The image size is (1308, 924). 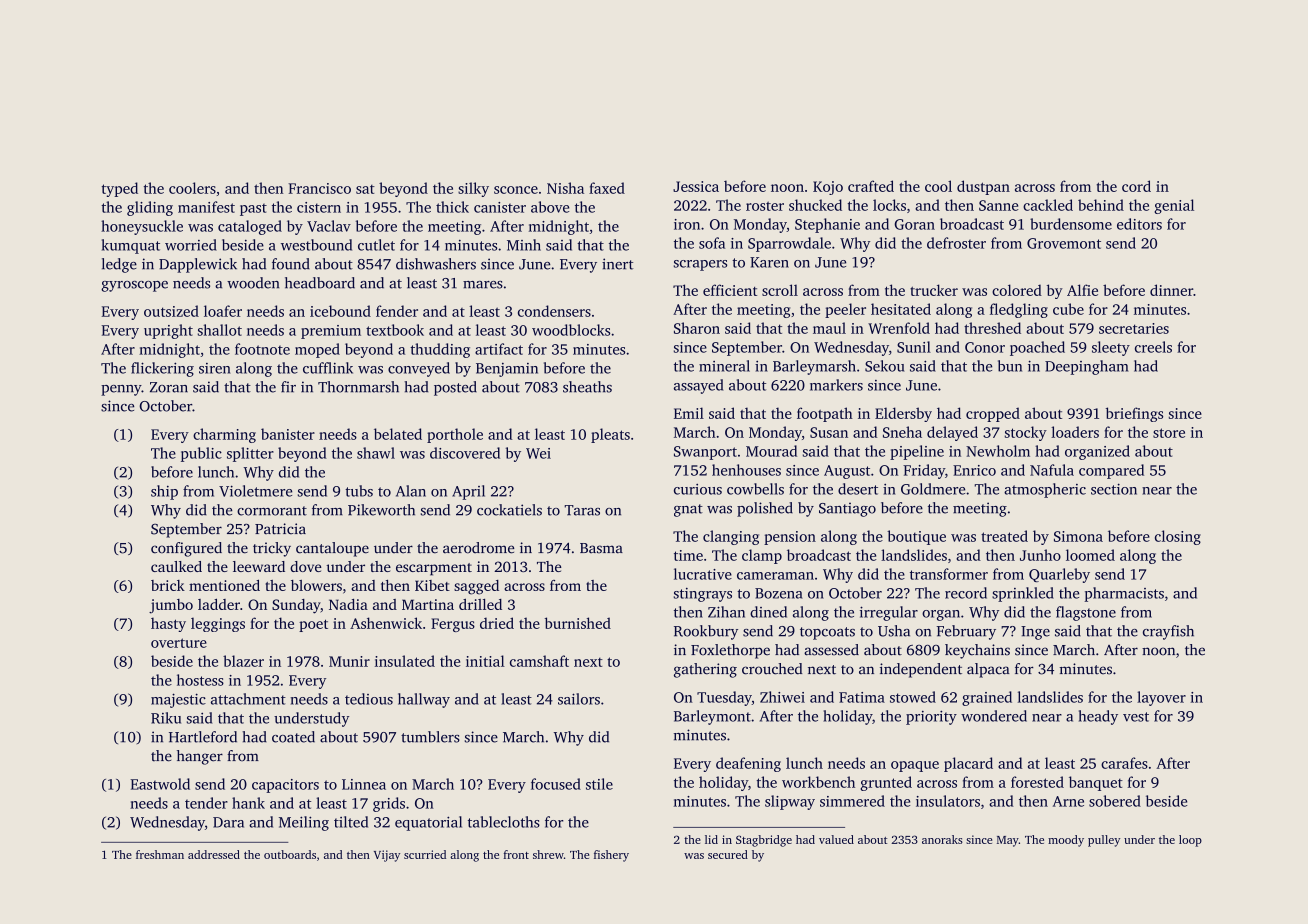 What do you see at coordinates (224, 435) in the screenshot?
I see `charming` at bounding box center [224, 435].
